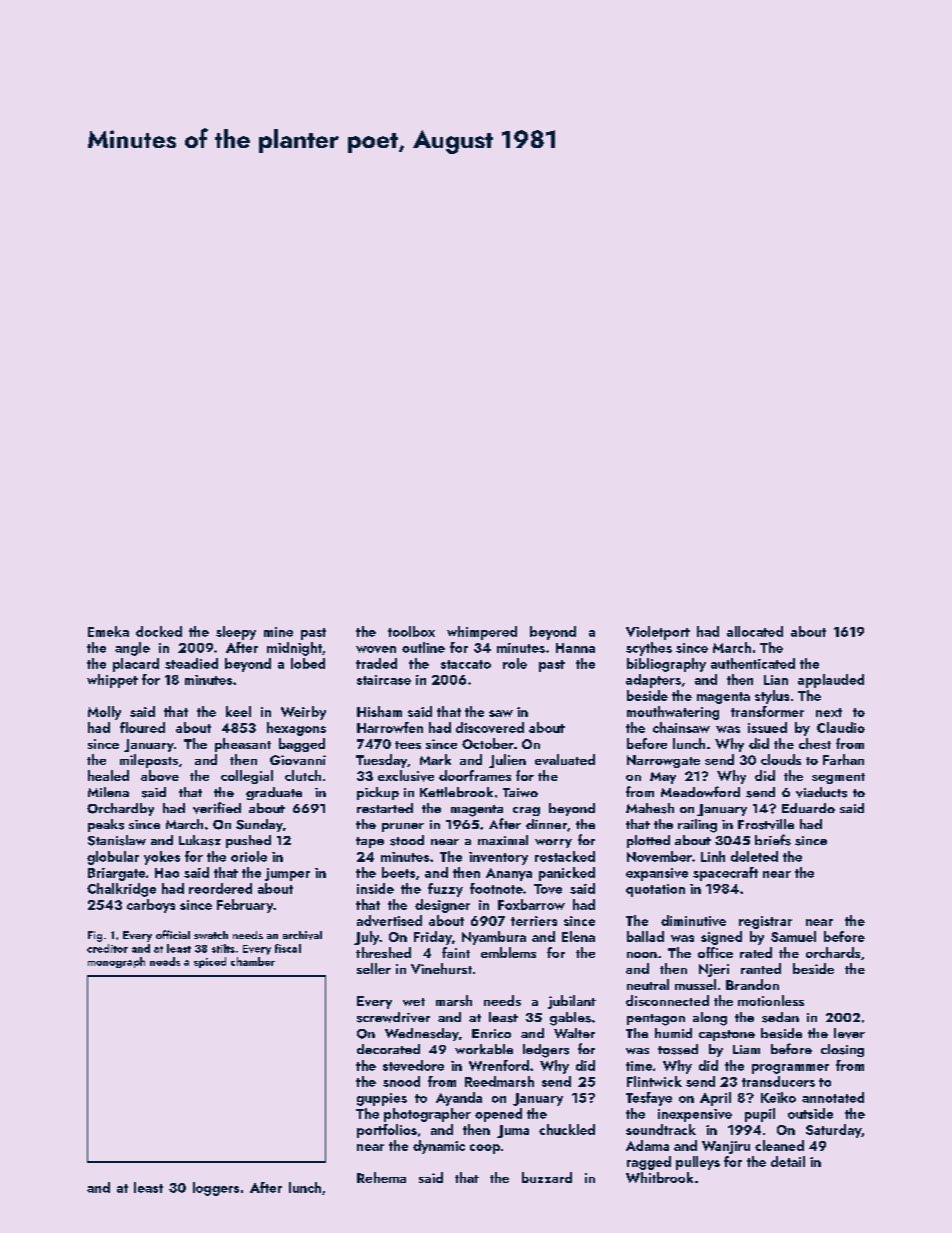  What do you see at coordinates (411, 631) in the screenshot?
I see `toolbox` at bounding box center [411, 631].
